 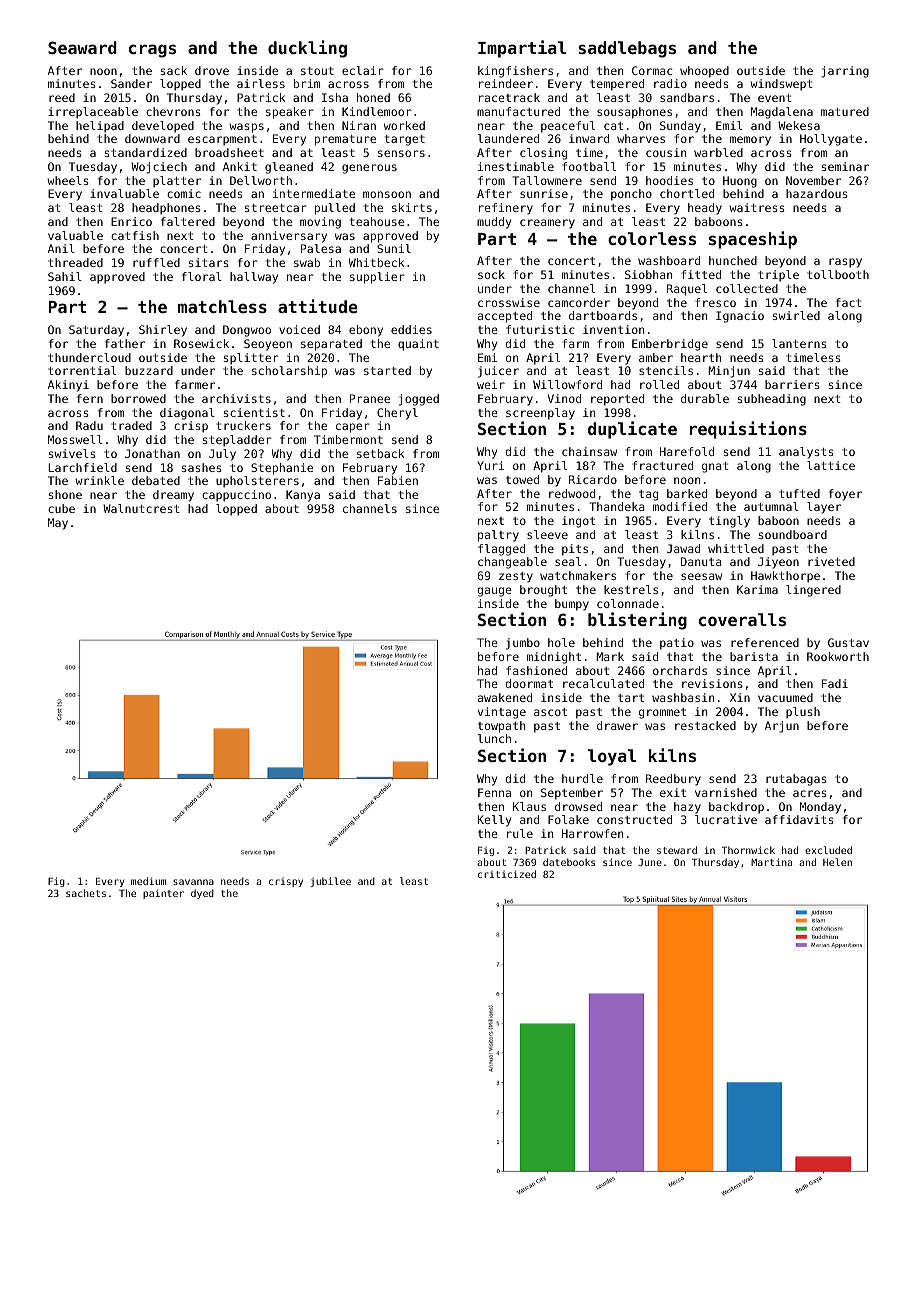 What do you see at coordinates (330, 882) in the page?
I see `jubilee` at bounding box center [330, 882].
